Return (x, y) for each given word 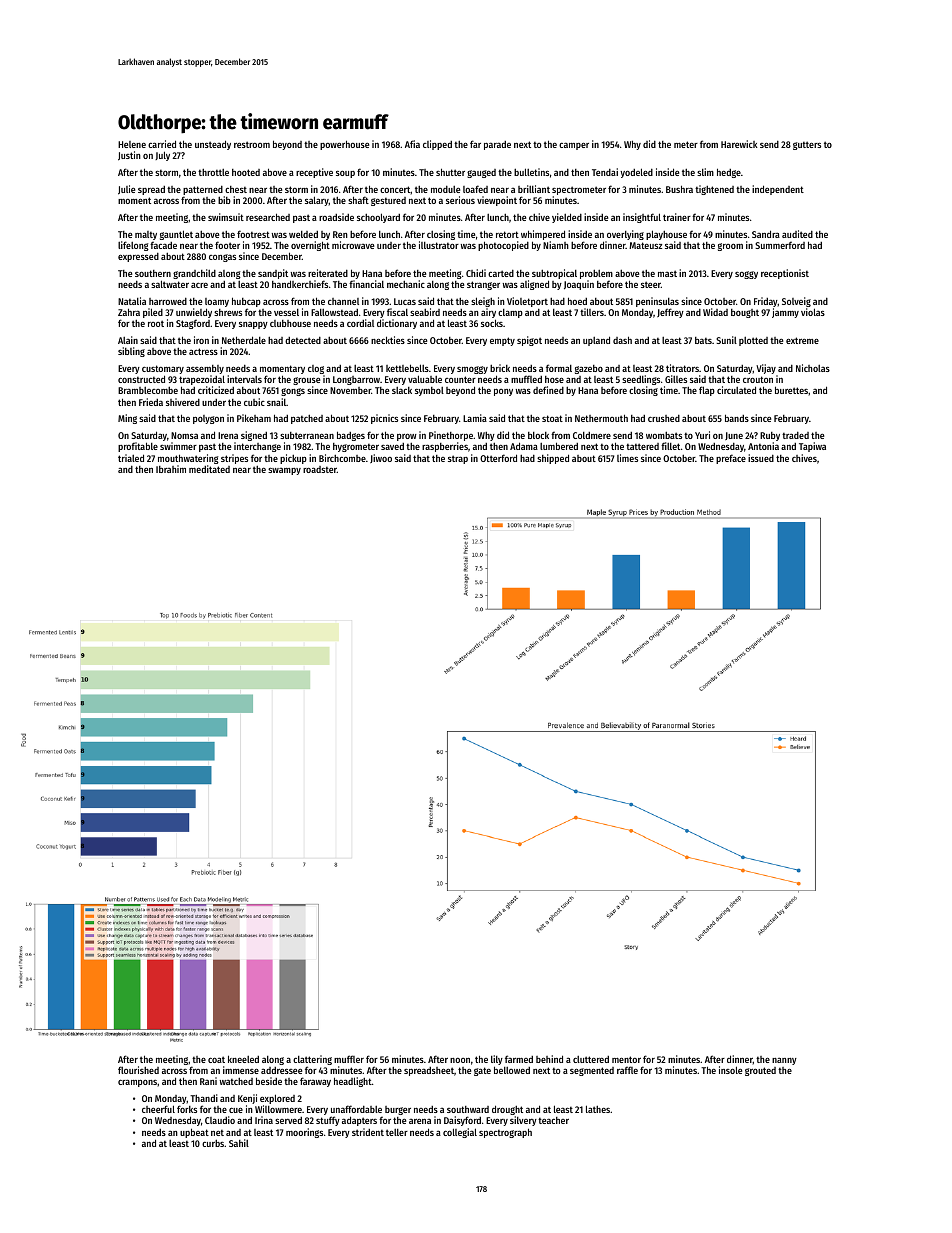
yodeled (636, 173)
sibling (131, 352)
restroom (252, 144)
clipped (437, 145)
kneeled (243, 1059)
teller (397, 1132)
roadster (320, 469)
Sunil (726, 340)
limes (627, 458)
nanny (784, 1061)
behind (549, 1059)
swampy (284, 471)
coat (216, 1059)
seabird (425, 312)
